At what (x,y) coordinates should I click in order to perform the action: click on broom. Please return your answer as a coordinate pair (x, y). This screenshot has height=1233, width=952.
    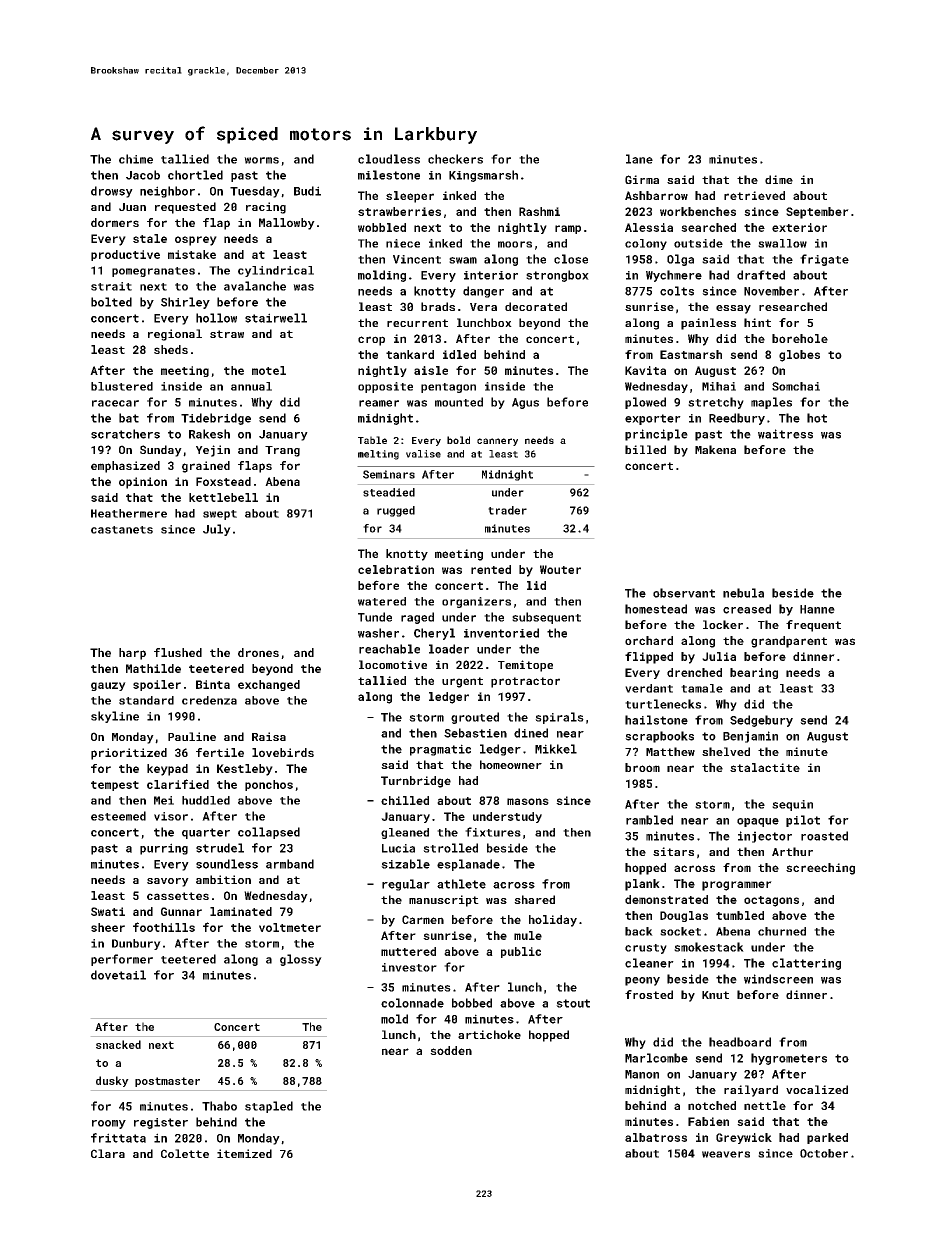
    Looking at the image, I should click on (642, 767).
